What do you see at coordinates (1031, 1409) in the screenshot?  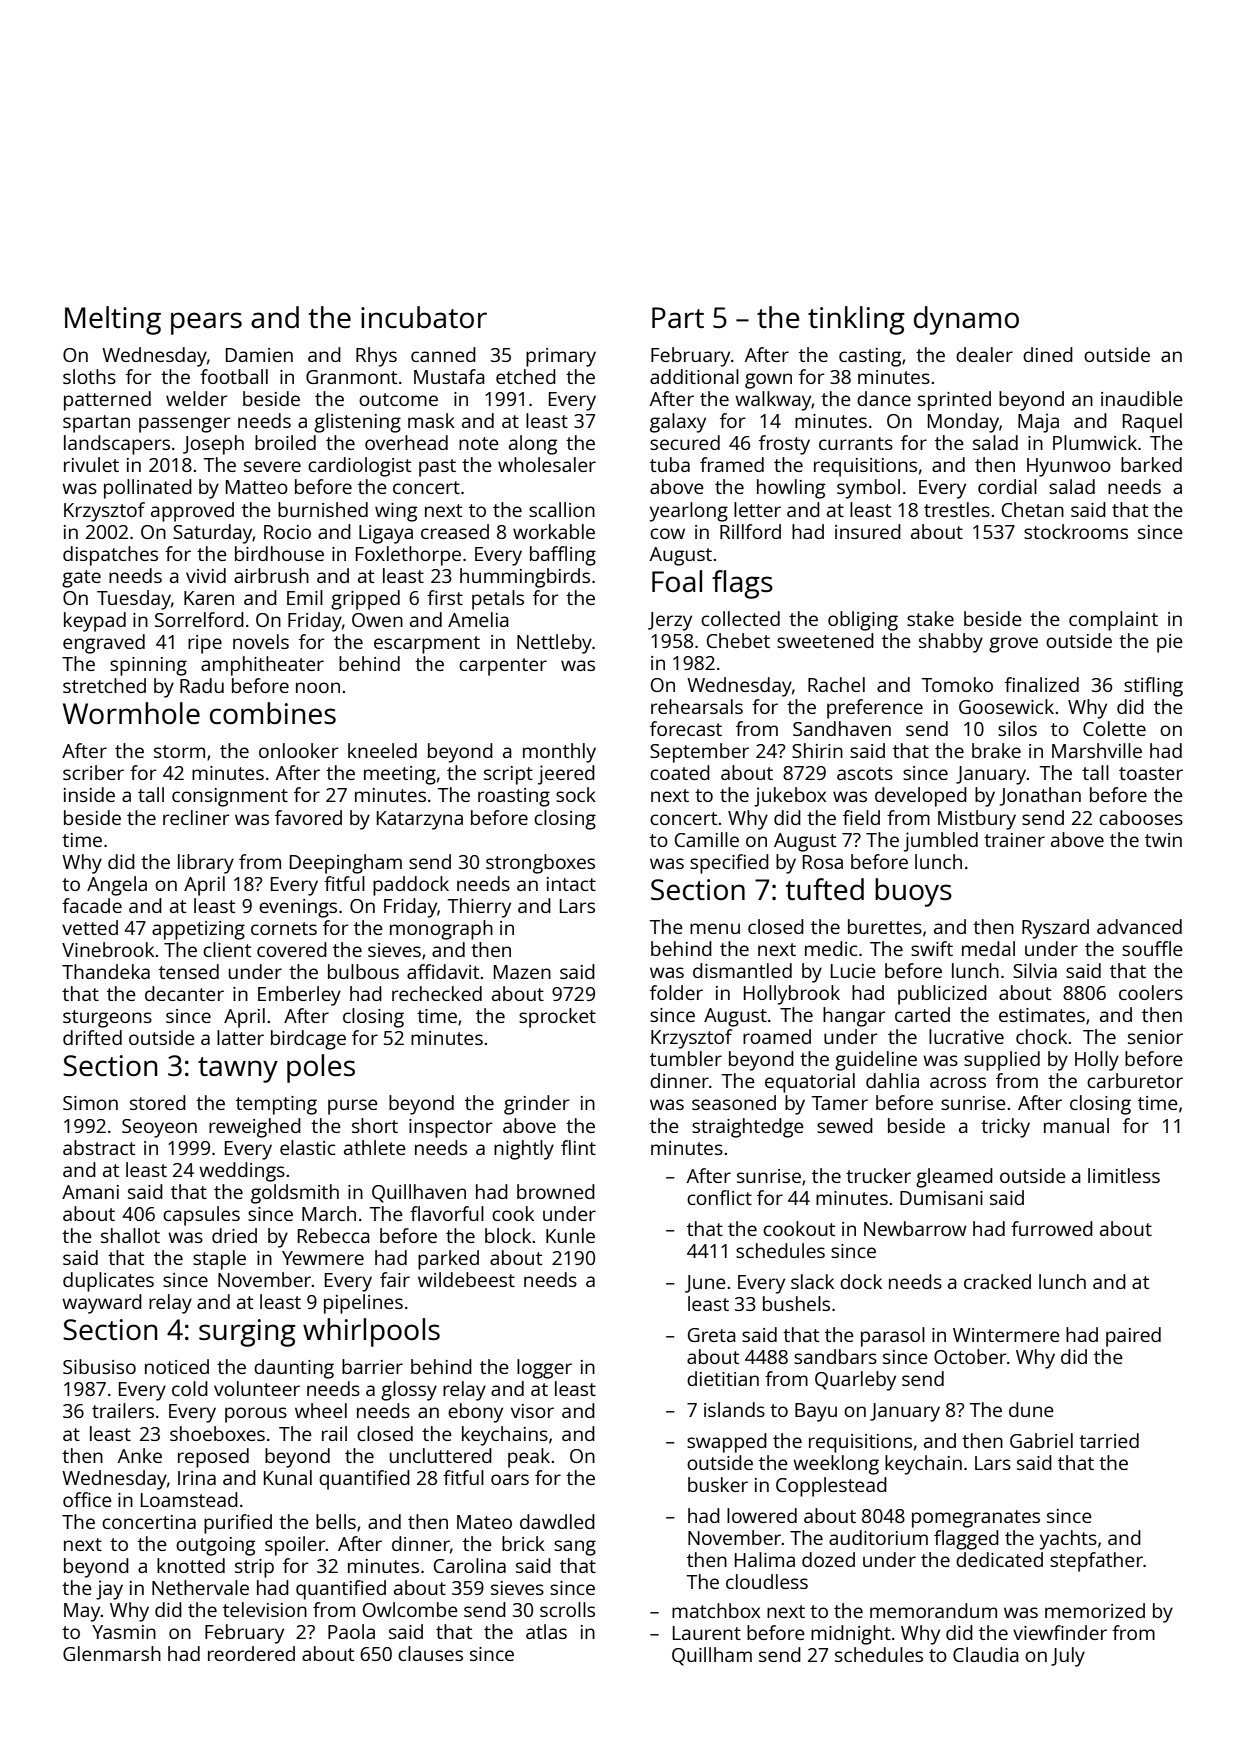 I see `dune` at bounding box center [1031, 1409].
